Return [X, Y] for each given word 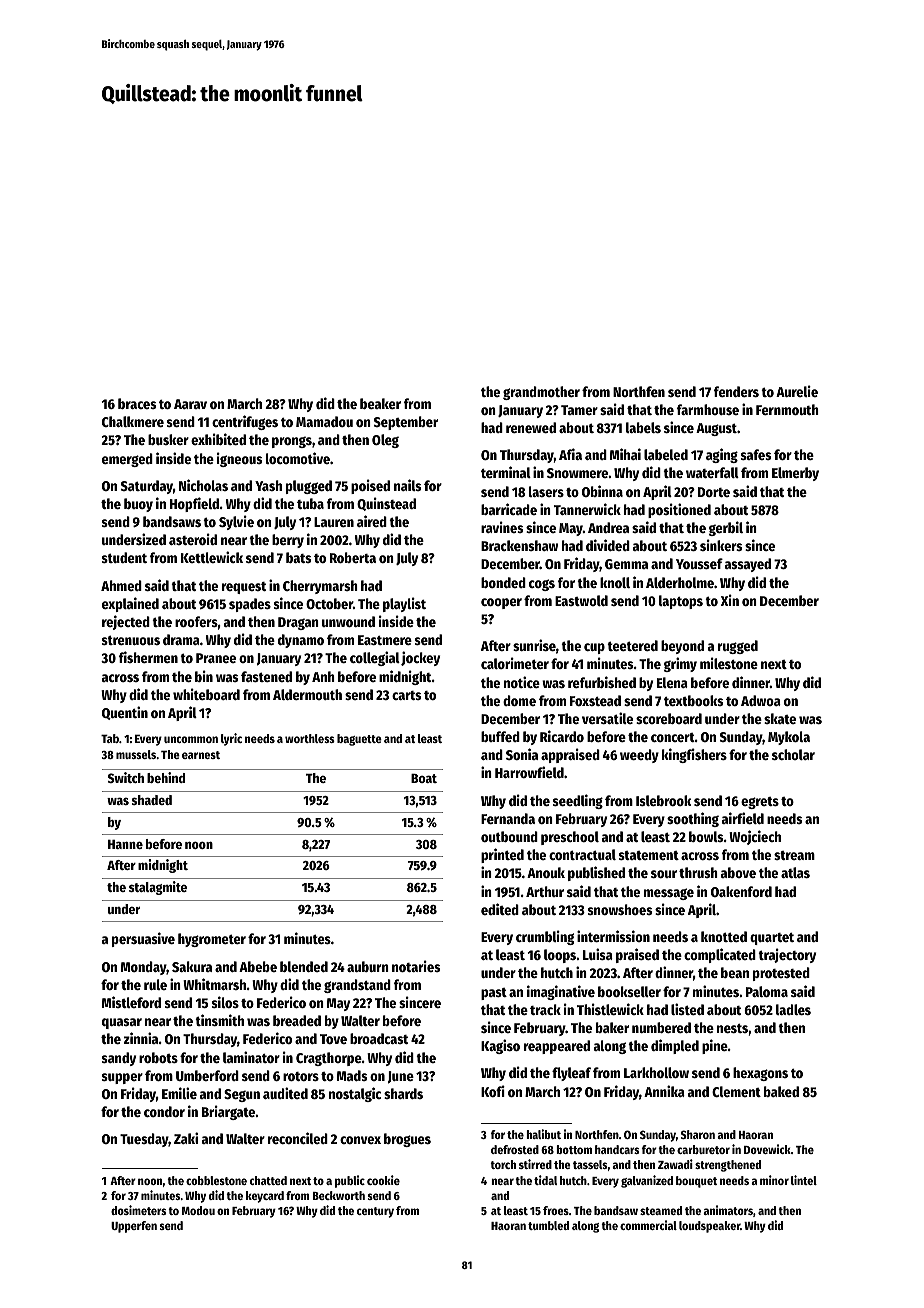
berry [288, 541]
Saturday [147, 487]
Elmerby [795, 474]
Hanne [125, 844]
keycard [265, 1197]
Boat [424, 778]
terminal [506, 472]
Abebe [258, 966]
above [738, 872]
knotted [724, 936]
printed [502, 855]
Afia [570, 454]
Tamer [579, 410]
